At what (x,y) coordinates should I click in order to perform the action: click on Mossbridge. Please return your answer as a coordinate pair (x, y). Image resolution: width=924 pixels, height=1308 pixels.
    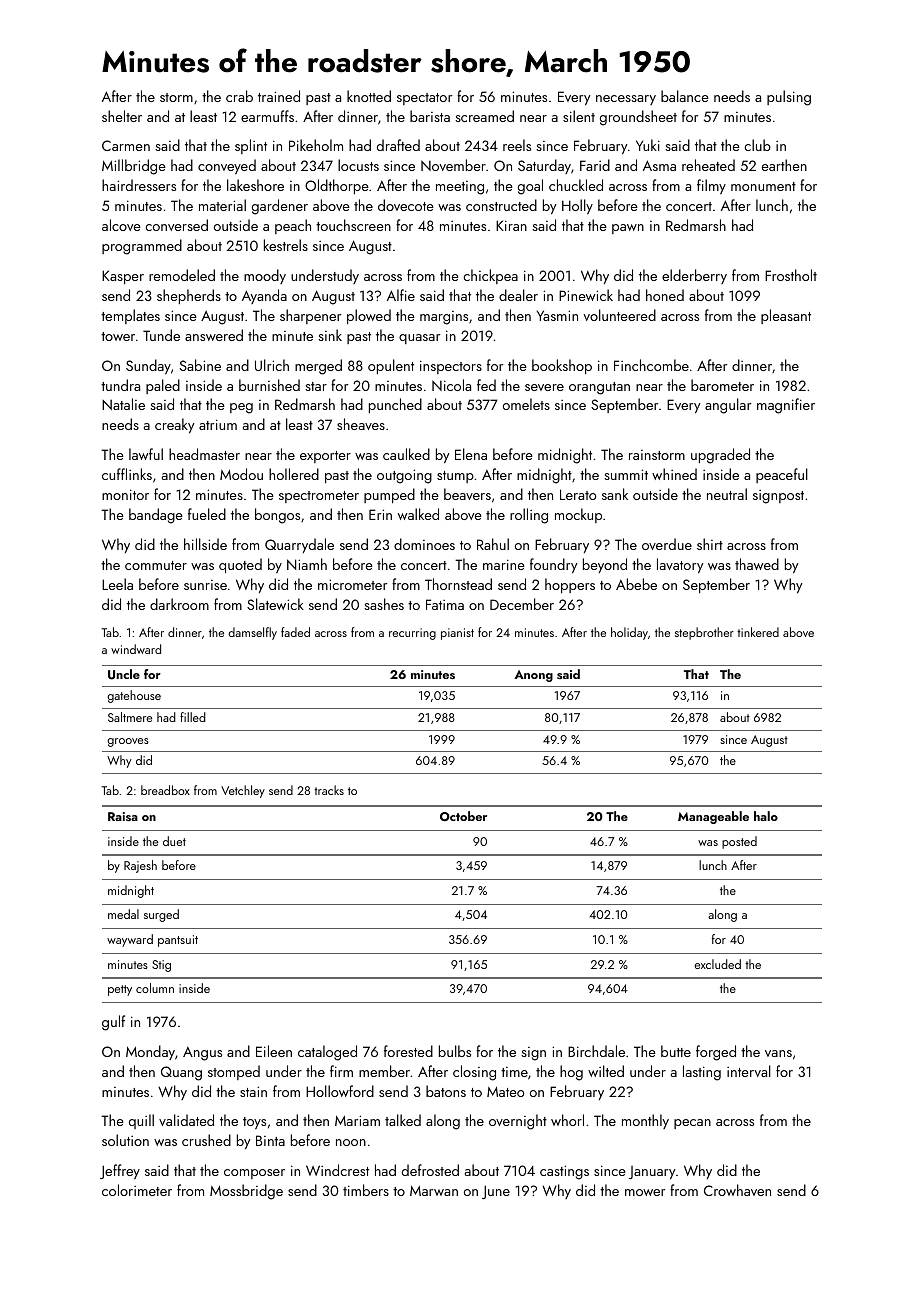
    Looking at the image, I should click on (246, 1192).
